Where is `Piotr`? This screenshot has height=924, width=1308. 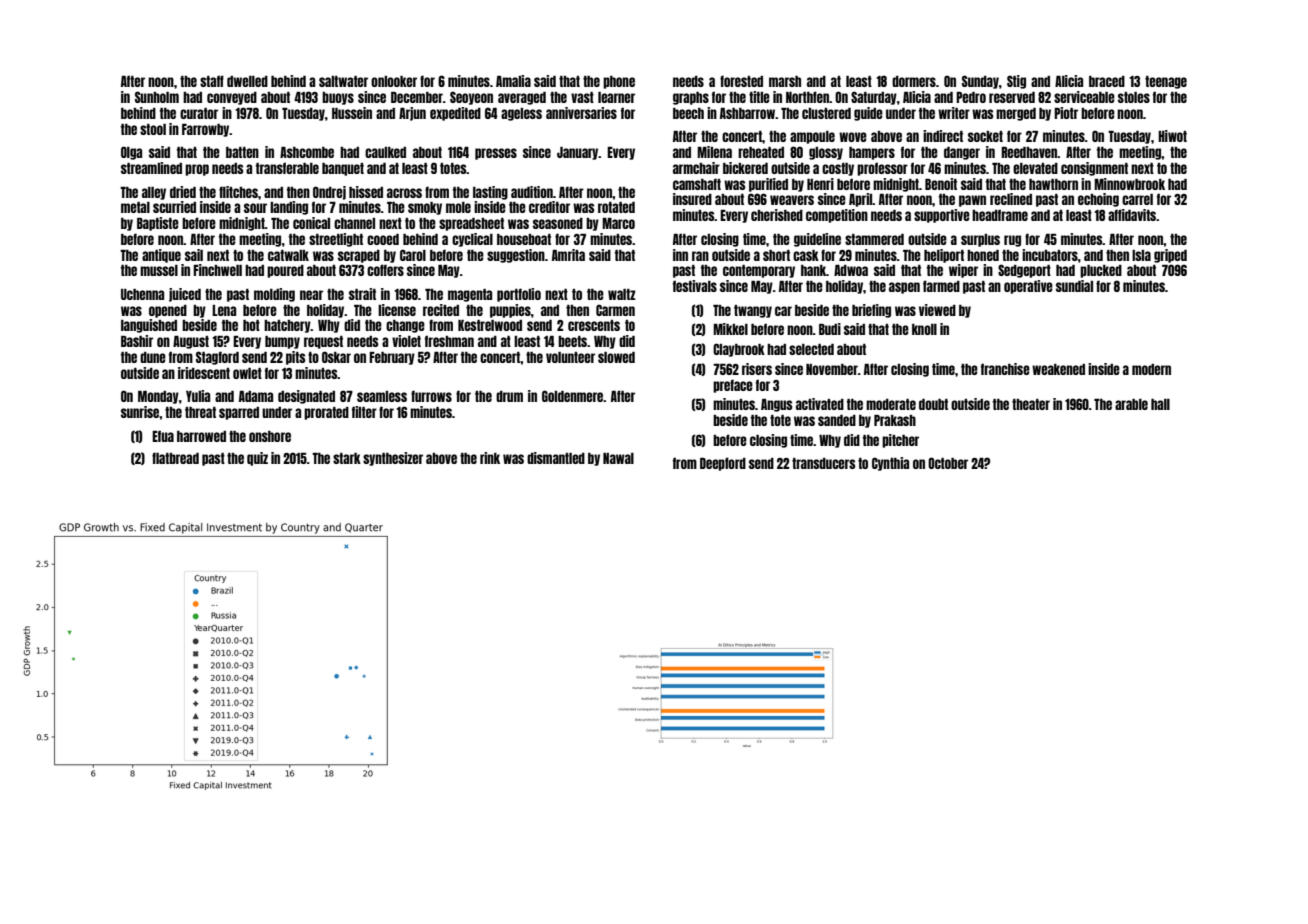 Piotr is located at coordinates (1066, 113).
